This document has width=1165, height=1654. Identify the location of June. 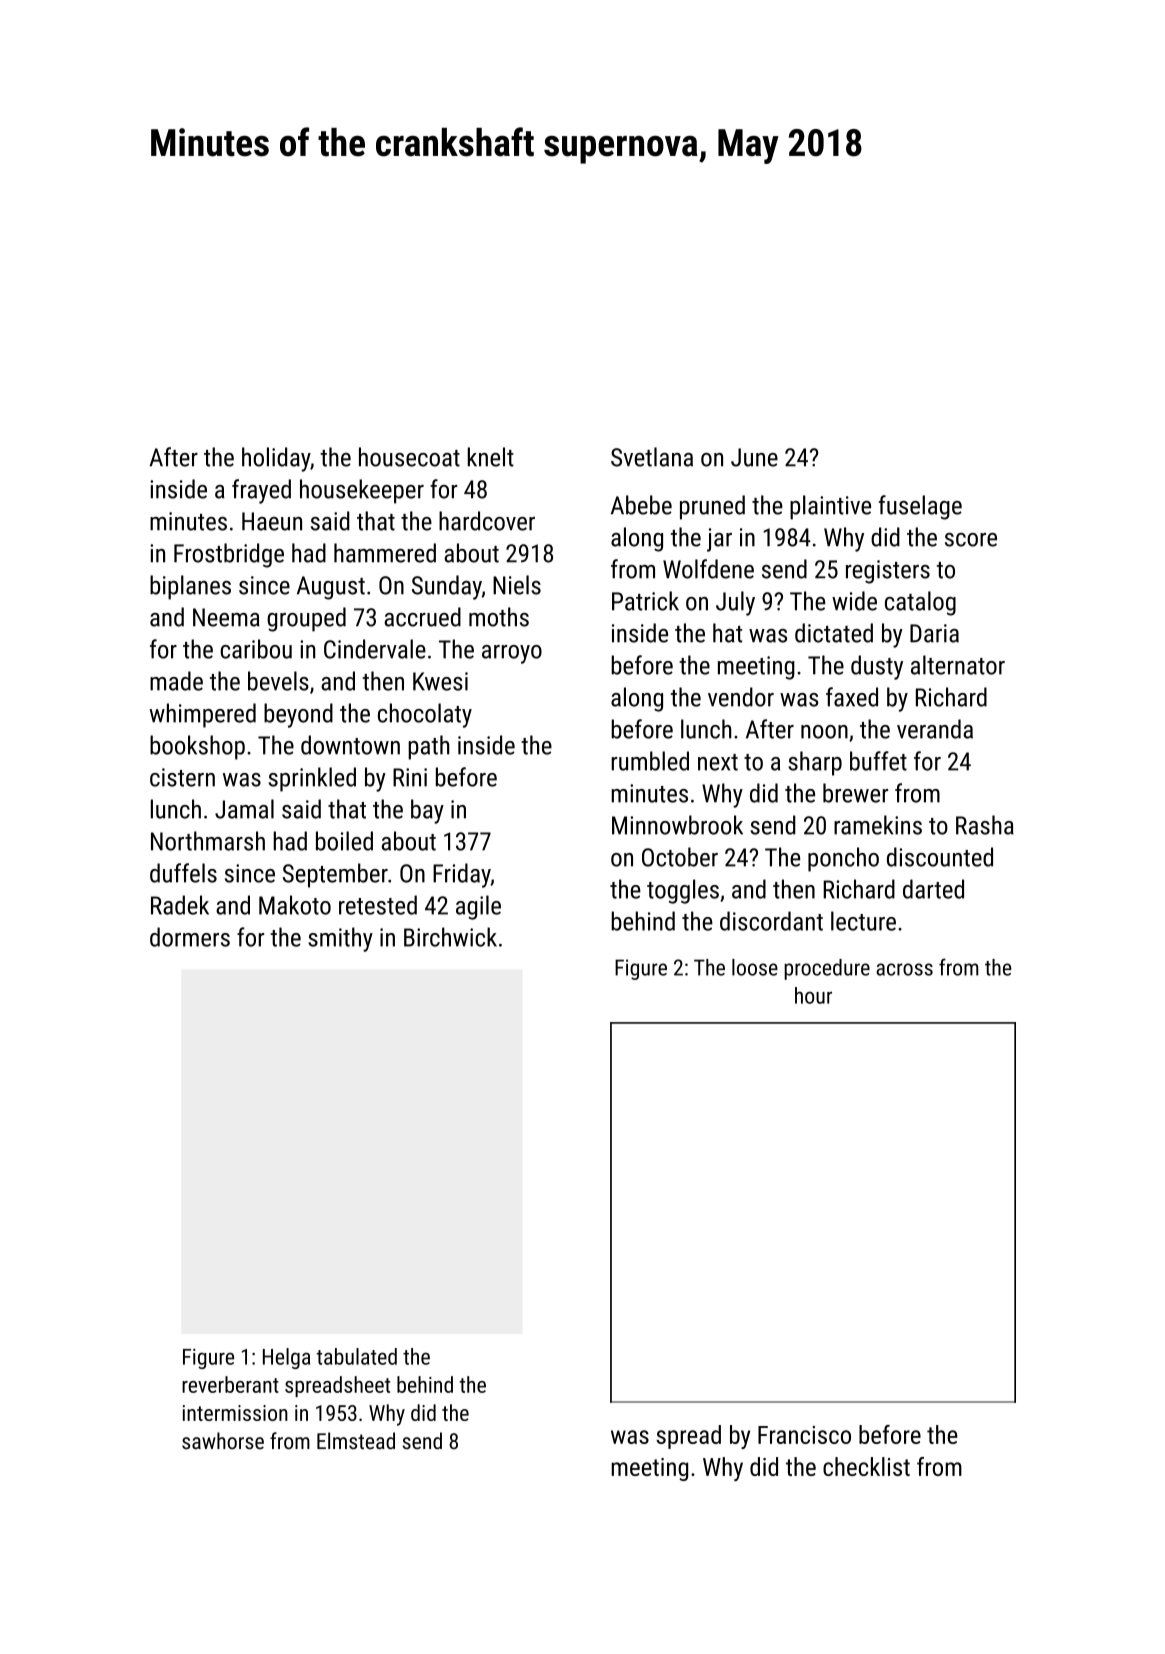
(754, 457).
